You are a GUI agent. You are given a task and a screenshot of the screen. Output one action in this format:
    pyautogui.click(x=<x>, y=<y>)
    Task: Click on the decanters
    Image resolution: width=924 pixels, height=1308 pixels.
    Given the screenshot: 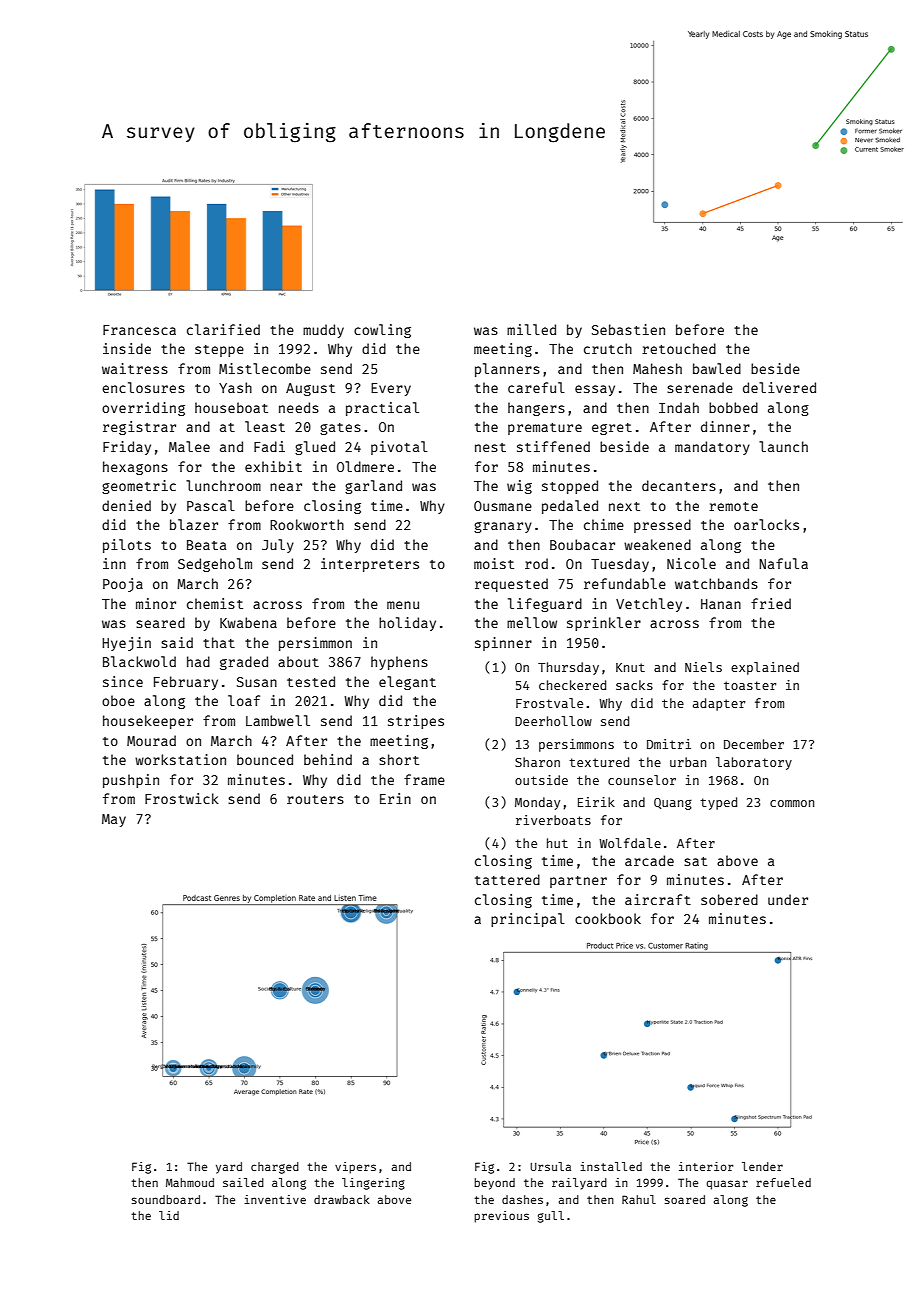 What is the action you would take?
    pyautogui.click(x=679, y=485)
